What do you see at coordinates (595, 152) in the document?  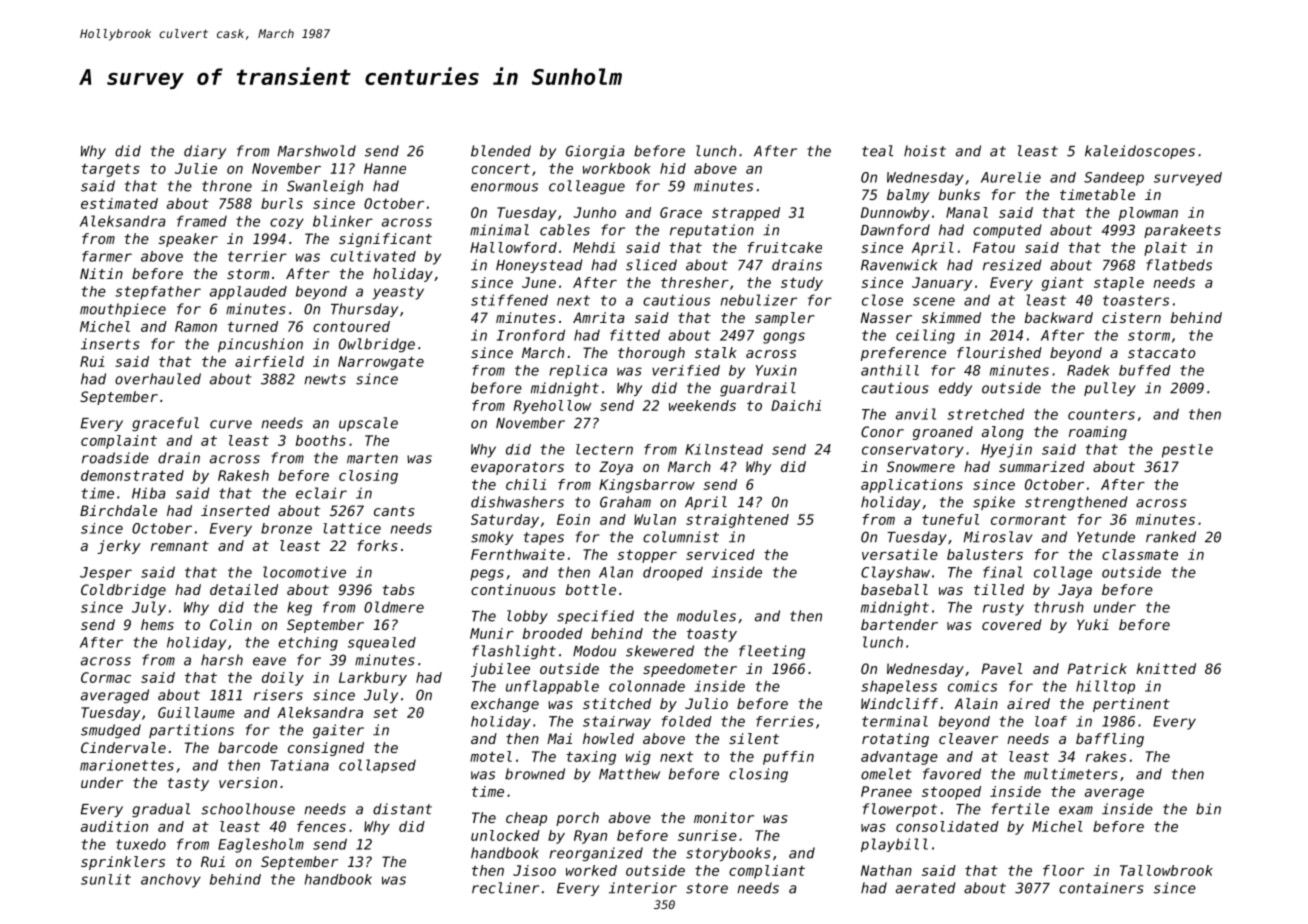 I see `Giorgia` at bounding box center [595, 152].
